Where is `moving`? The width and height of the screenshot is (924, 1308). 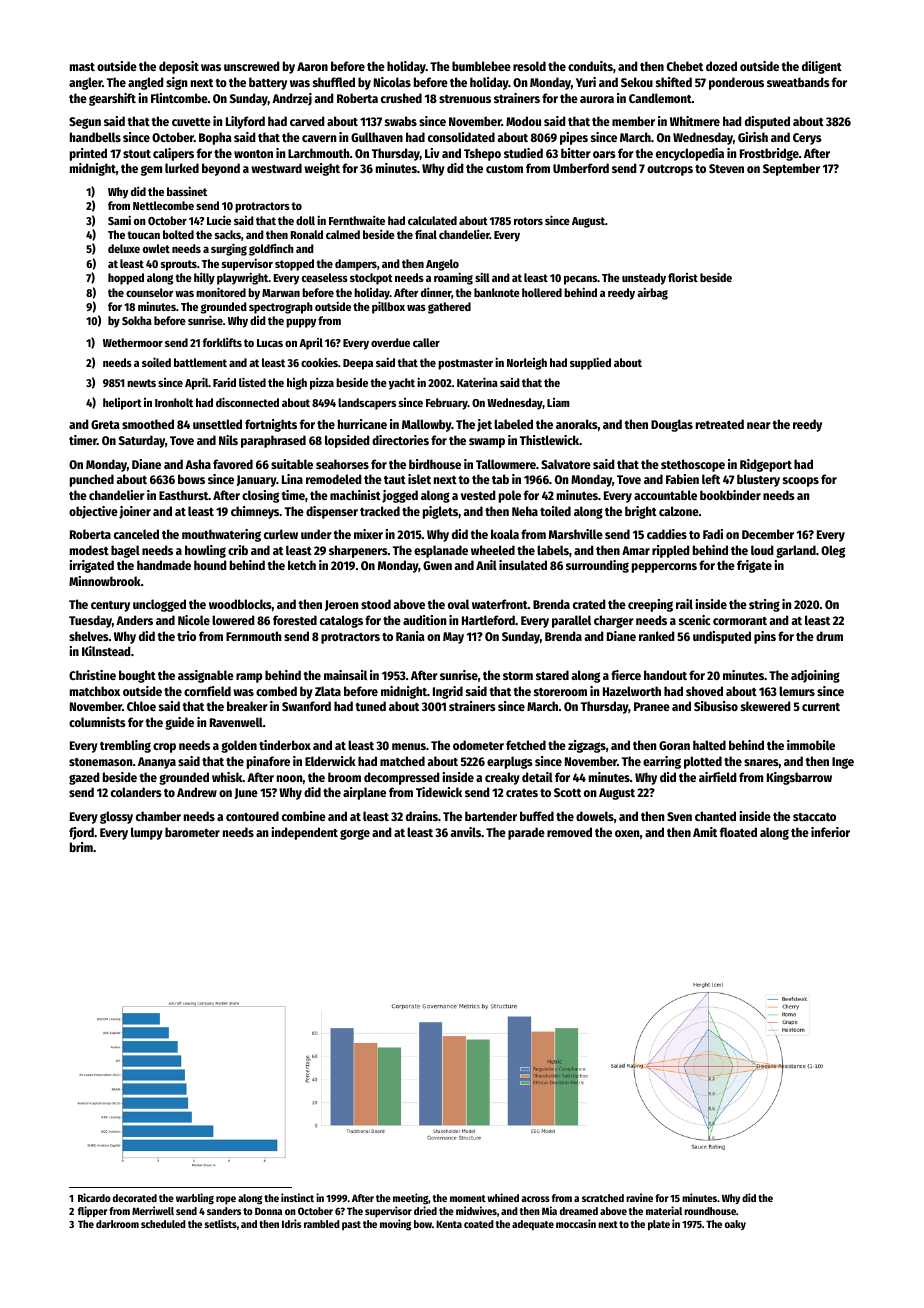 moving is located at coordinates (395, 1225).
